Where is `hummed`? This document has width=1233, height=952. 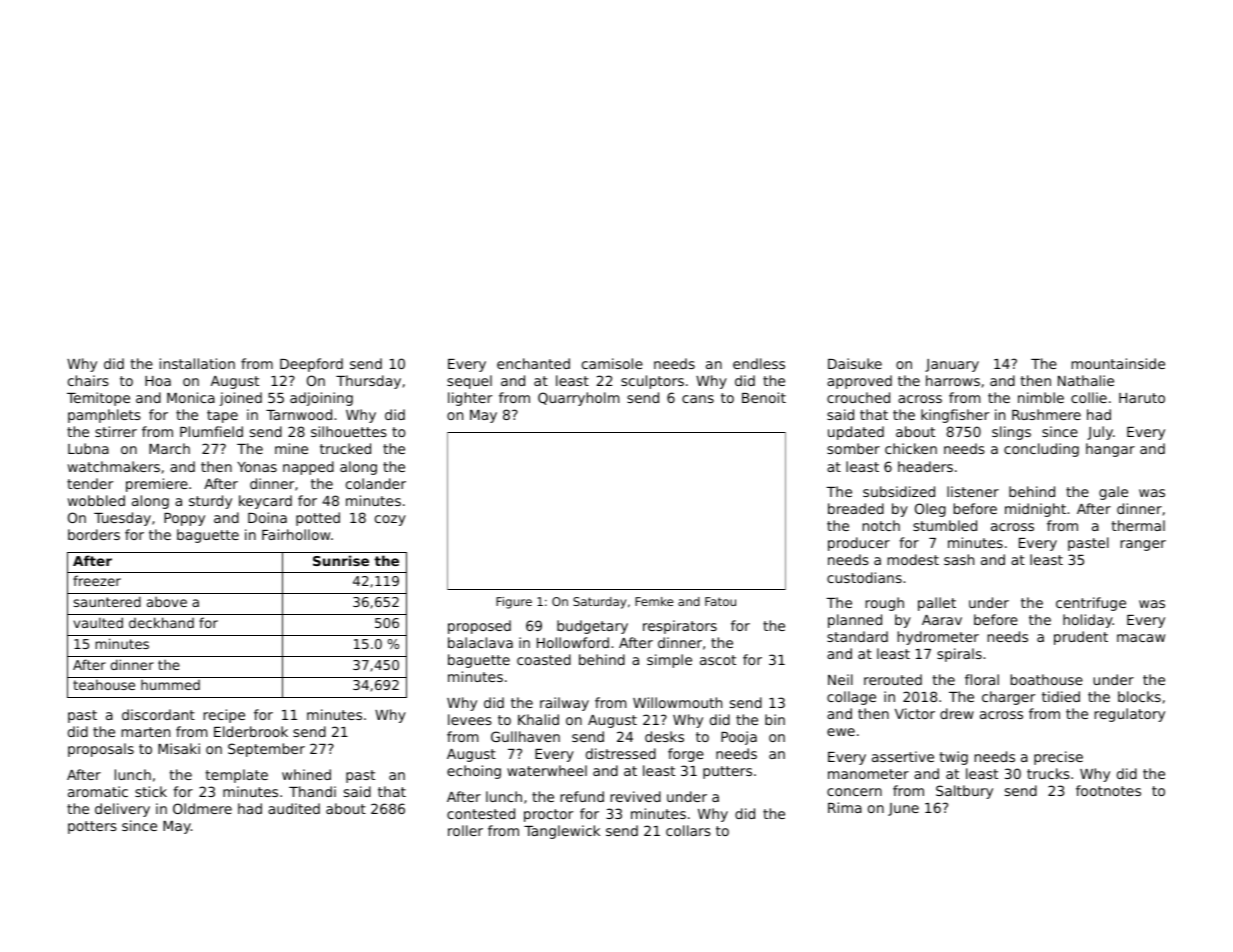
hummed is located at coordinates (170, 685).
